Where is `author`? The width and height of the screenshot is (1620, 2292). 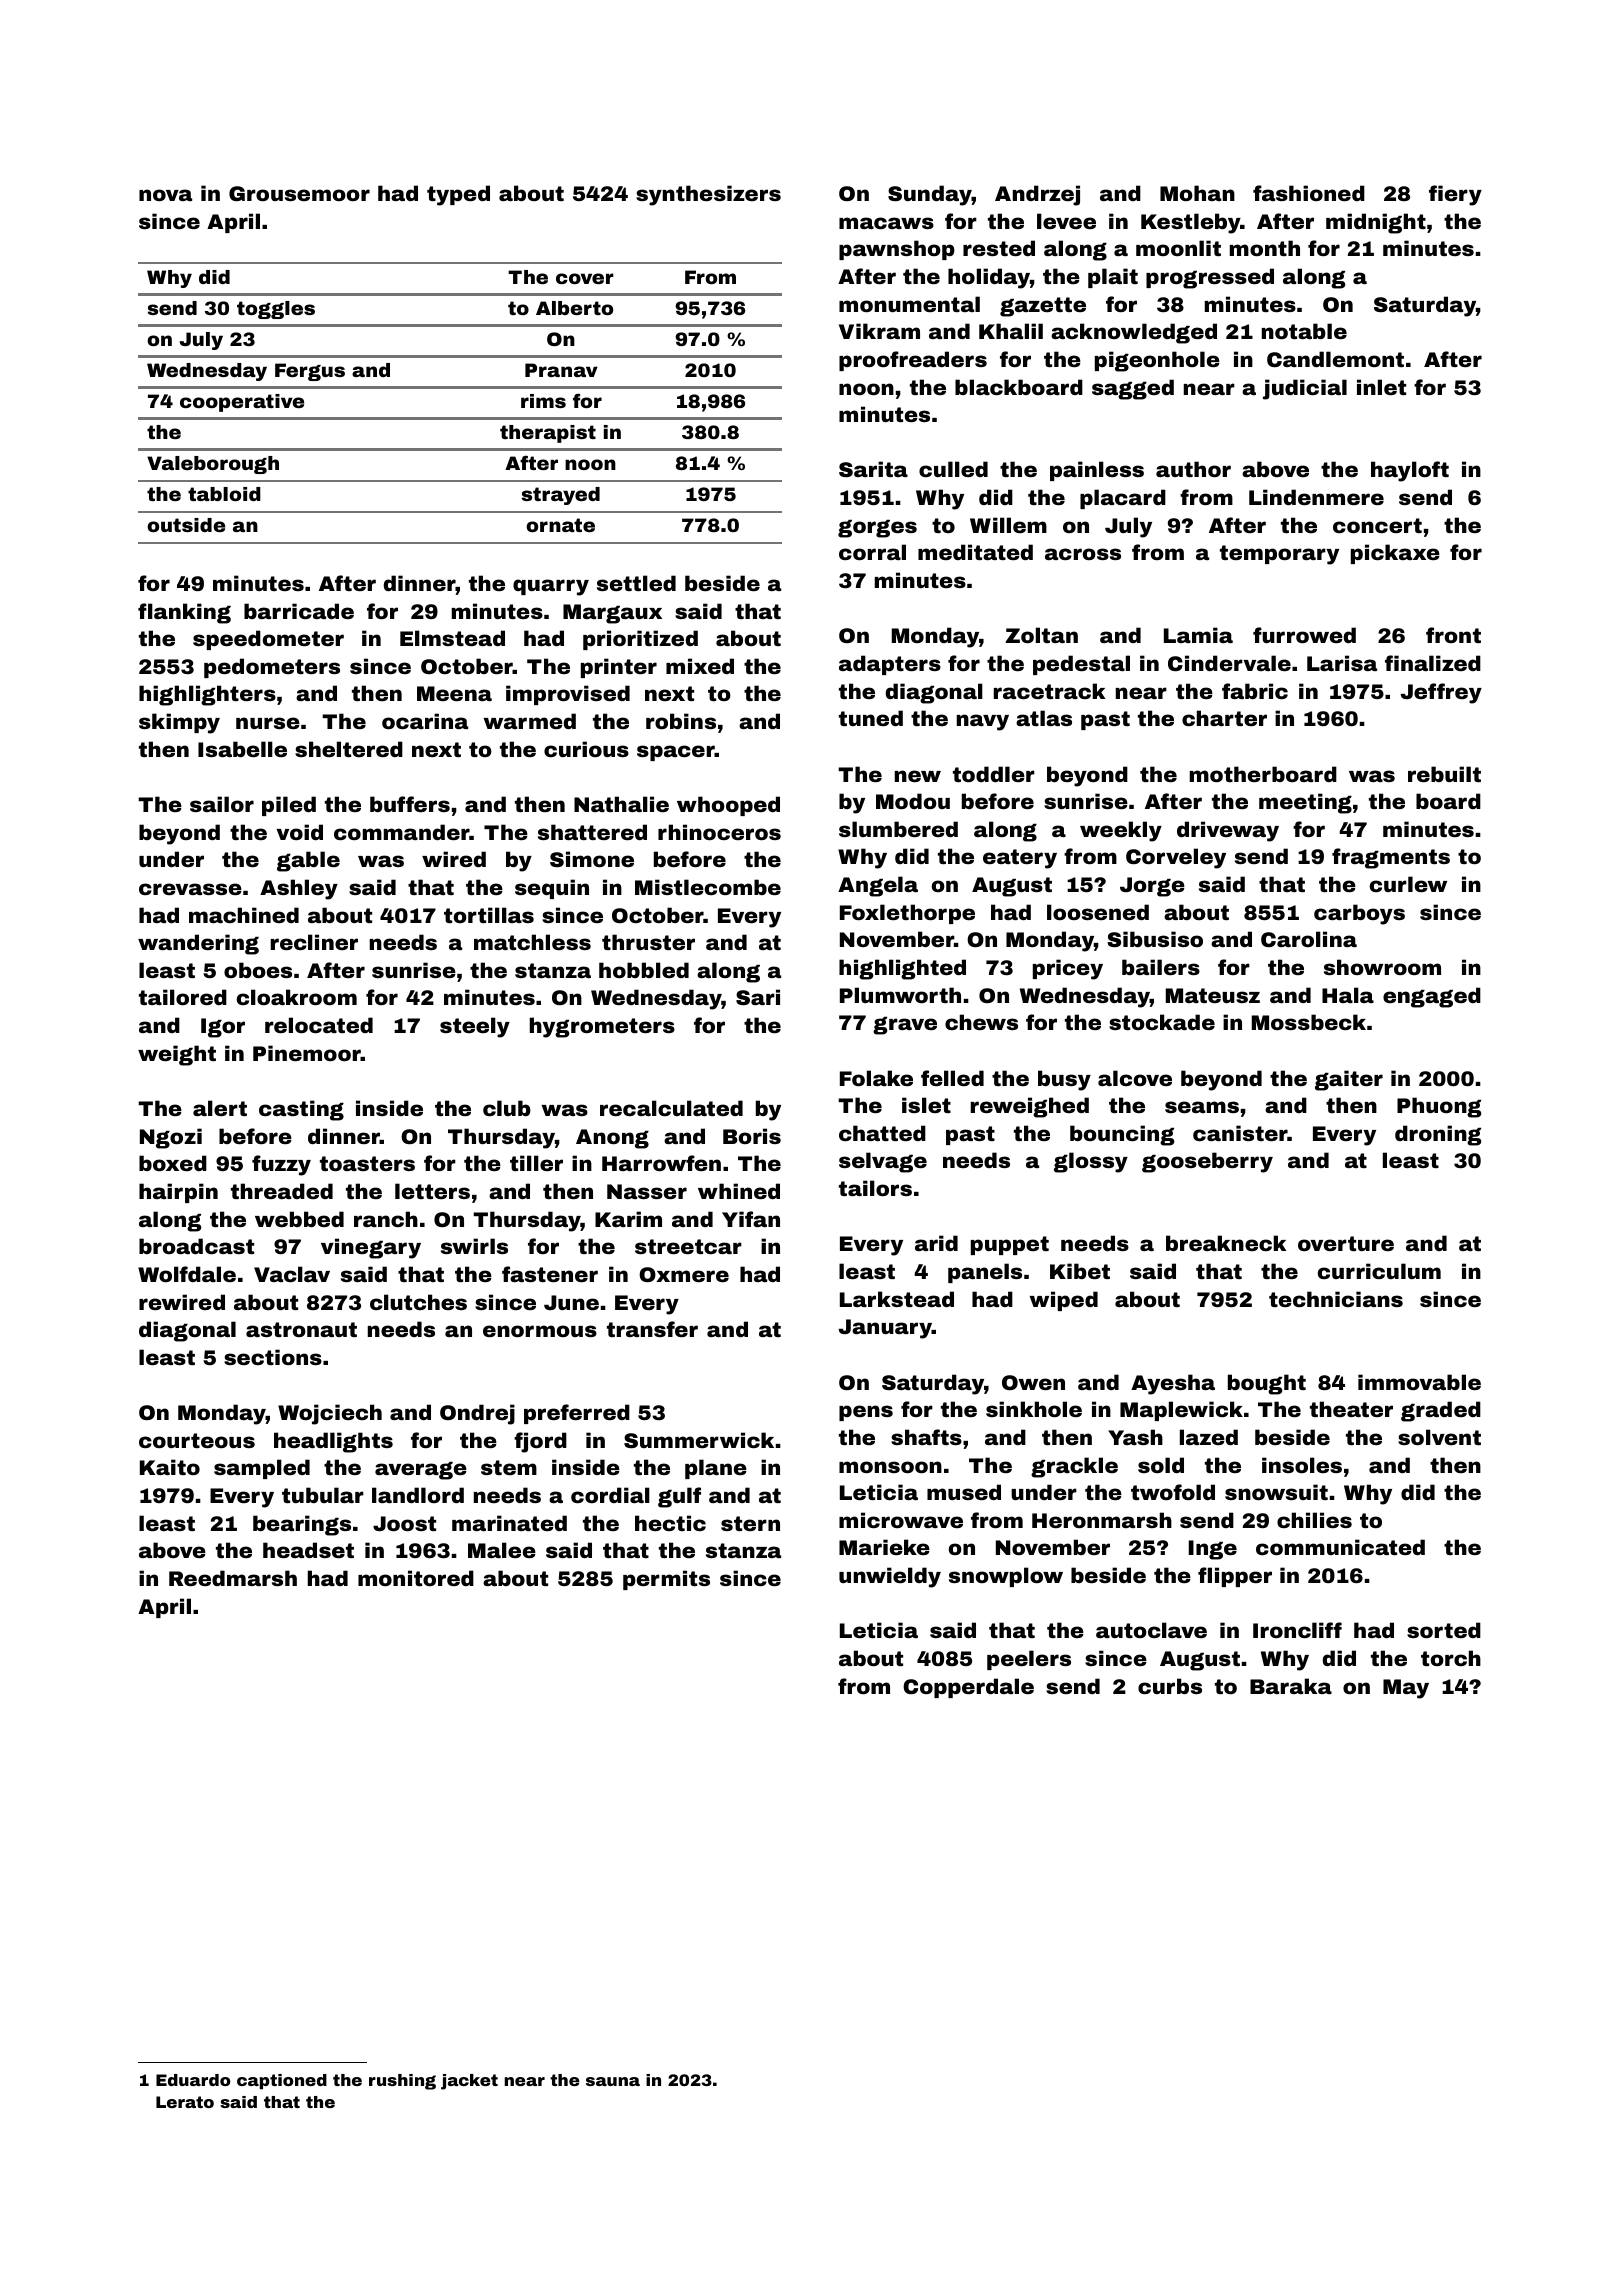
author is located at coordinates (1193, 469).
